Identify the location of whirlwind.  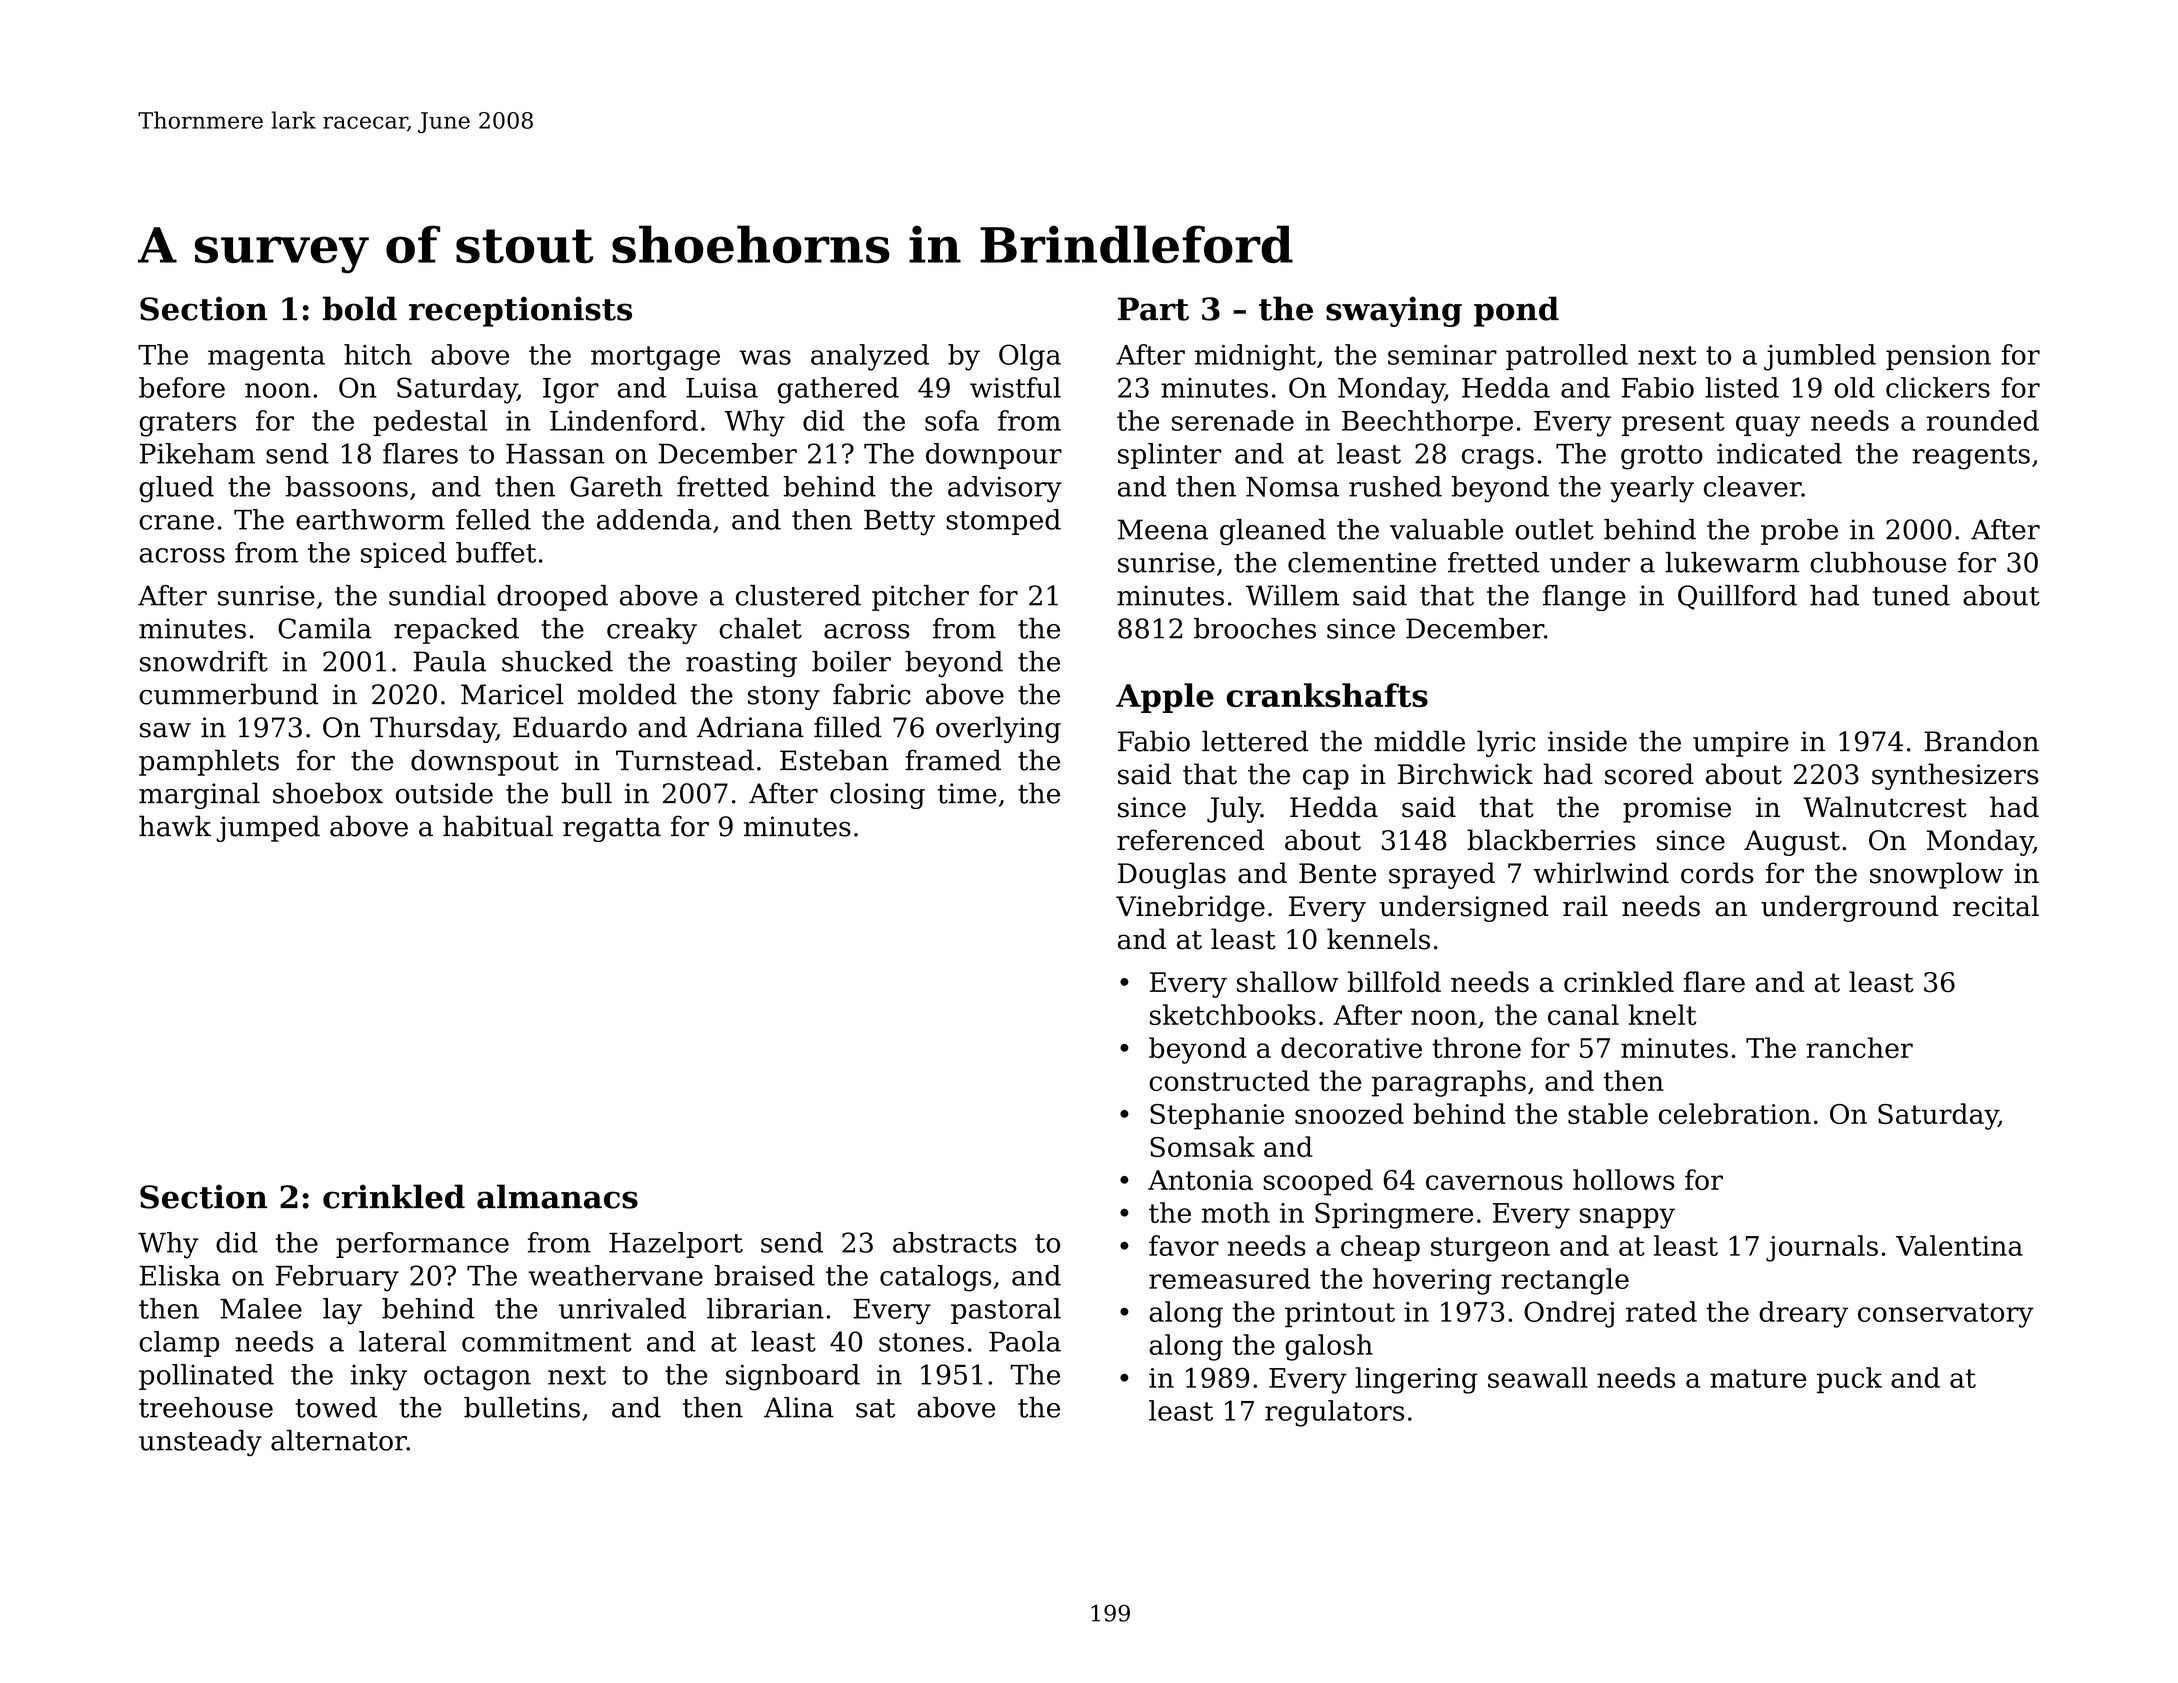
(1601, 873).
